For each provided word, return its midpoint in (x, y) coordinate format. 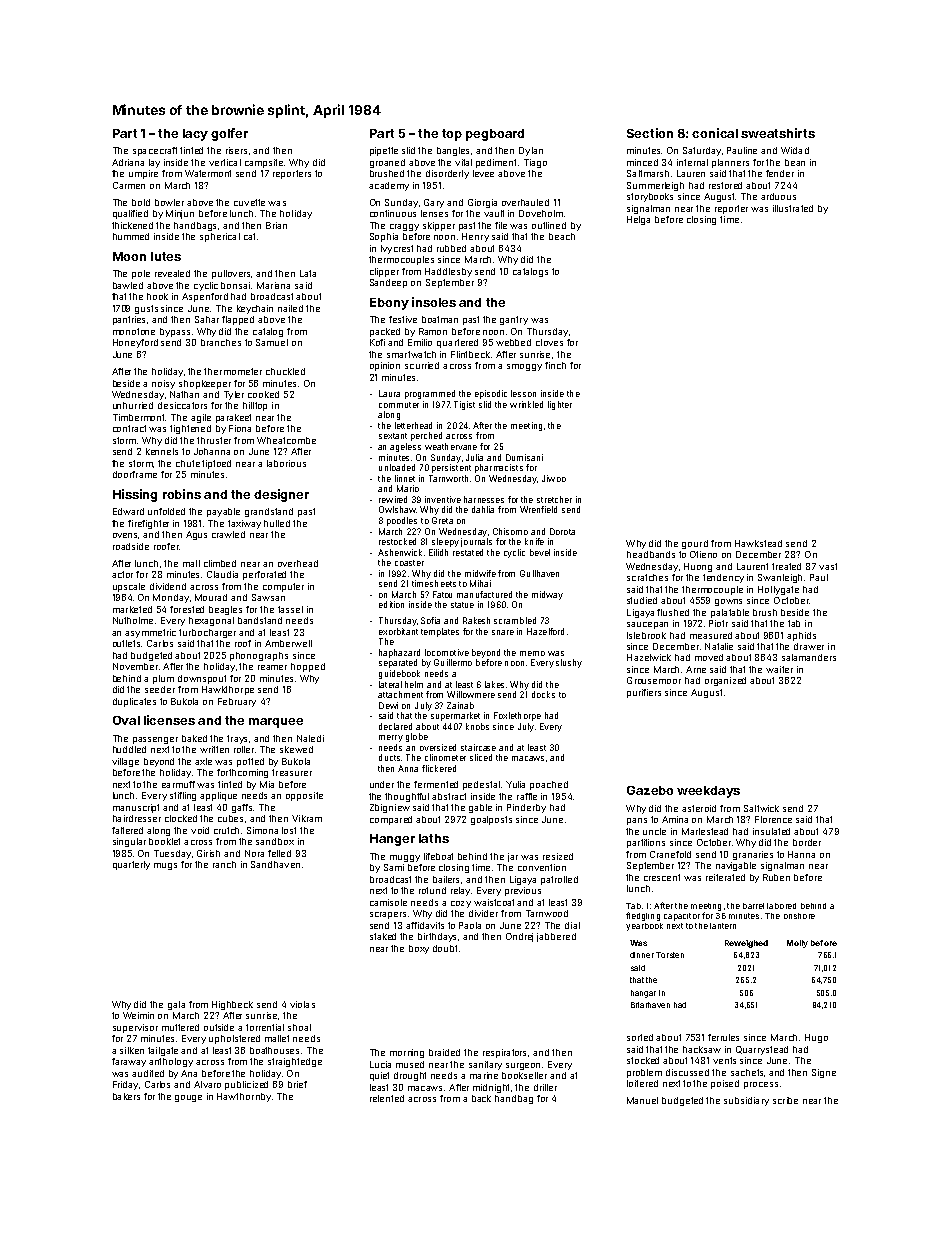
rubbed (451, 248)
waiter (779, 669)
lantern (723, 926)
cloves (549, 342)
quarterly (131, 865)
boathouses (274, 1050)
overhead (298, 563)
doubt (445, 948)
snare (503, 632)
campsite (264, 163)
